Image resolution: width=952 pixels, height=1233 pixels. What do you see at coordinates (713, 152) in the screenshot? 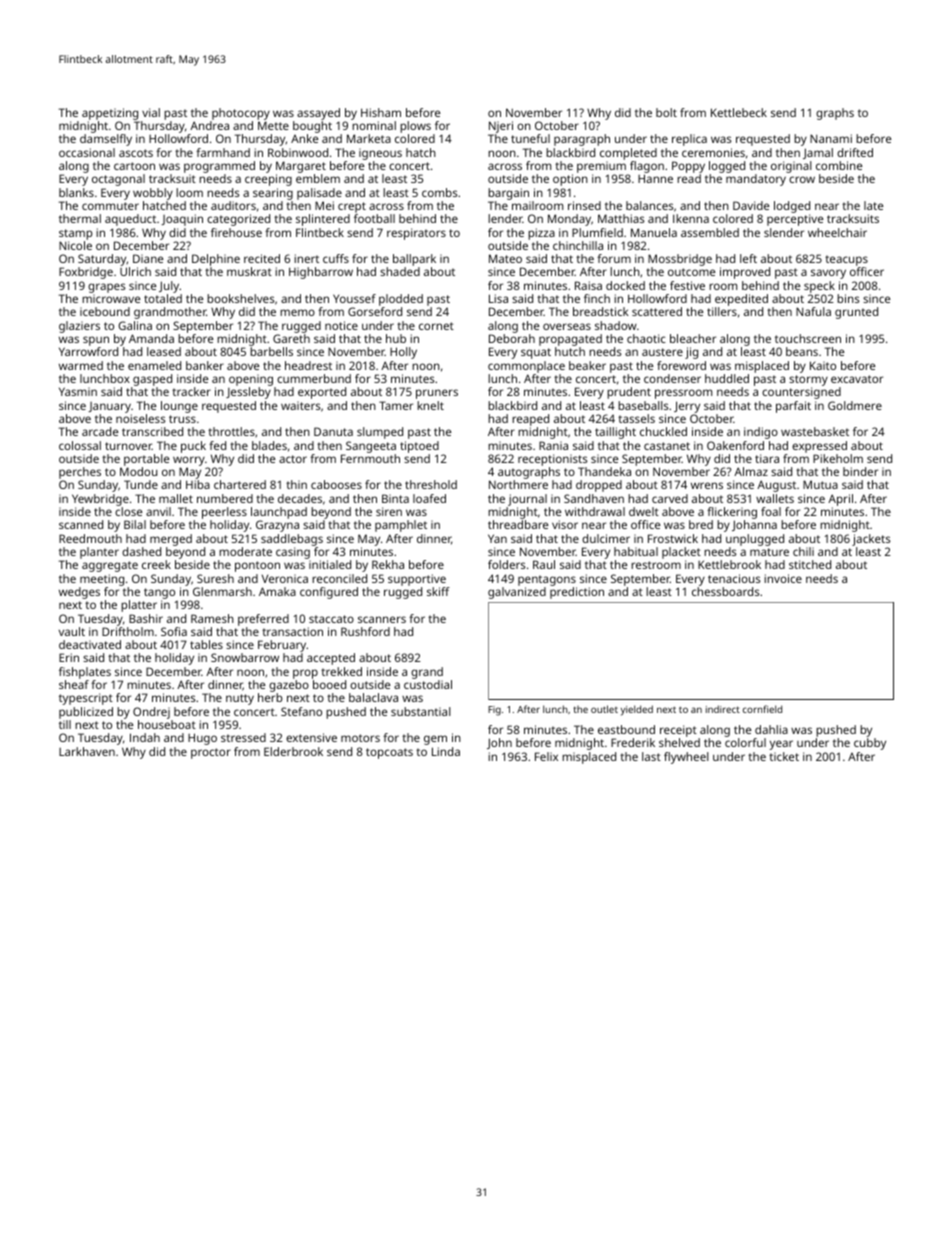
I see `ceremonies` at bounding box center [713, 152].
